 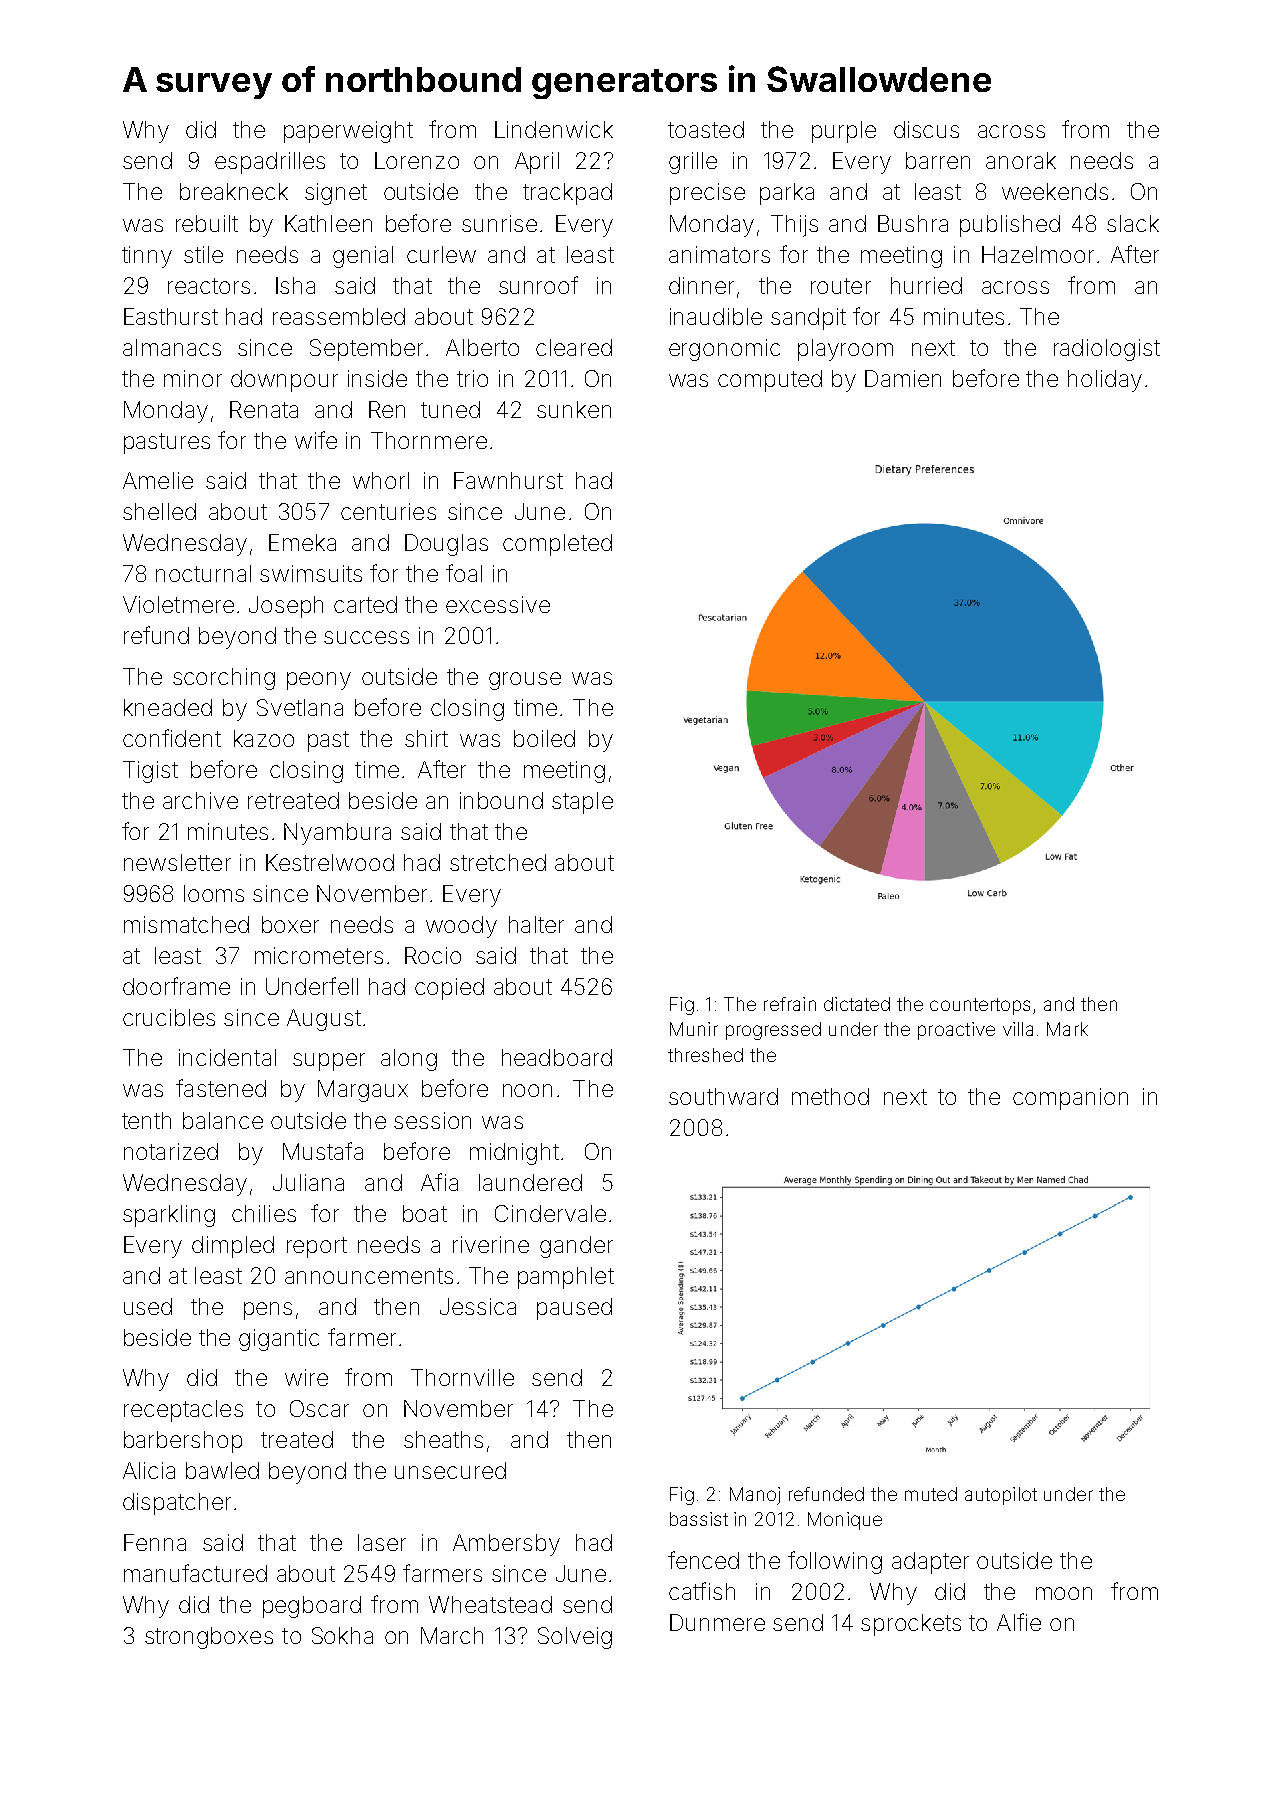 I want to click on animators, so click(x=719, y=254).
